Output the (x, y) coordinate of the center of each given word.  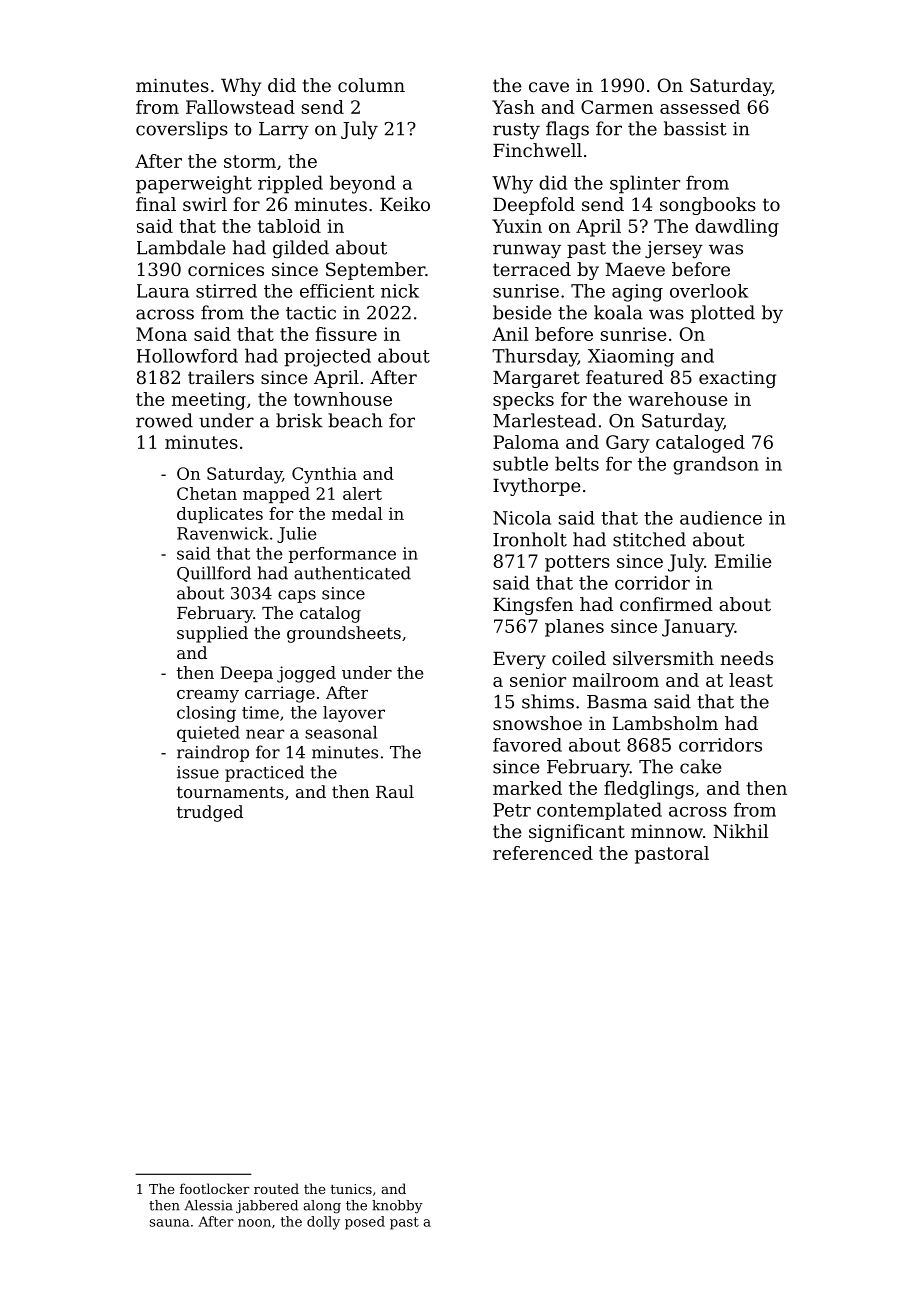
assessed (700, 107)
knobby (397, 1207)
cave (549, 87)
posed (365, 1223)
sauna (170, 1223)
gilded (301, 249)
